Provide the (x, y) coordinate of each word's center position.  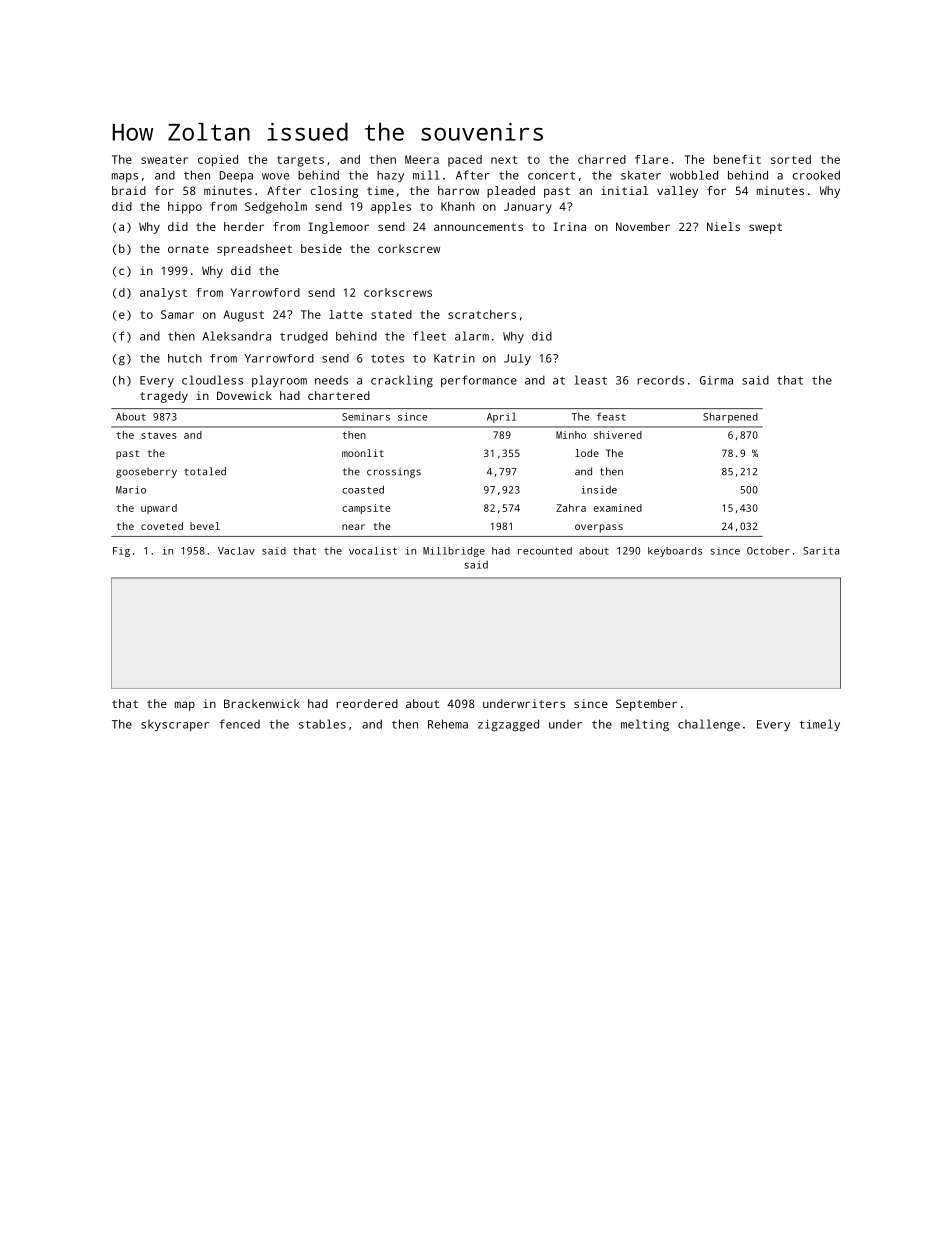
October (768, 551)
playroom (279, 381)
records (660, 380)
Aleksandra (237, 336)
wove (275, 176)
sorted (791, 159)
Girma (716, 380)
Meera (422, 159)
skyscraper (175, 726)
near (353, 527)
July (517, 360)
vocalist (373, 551)
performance (479, 381)
